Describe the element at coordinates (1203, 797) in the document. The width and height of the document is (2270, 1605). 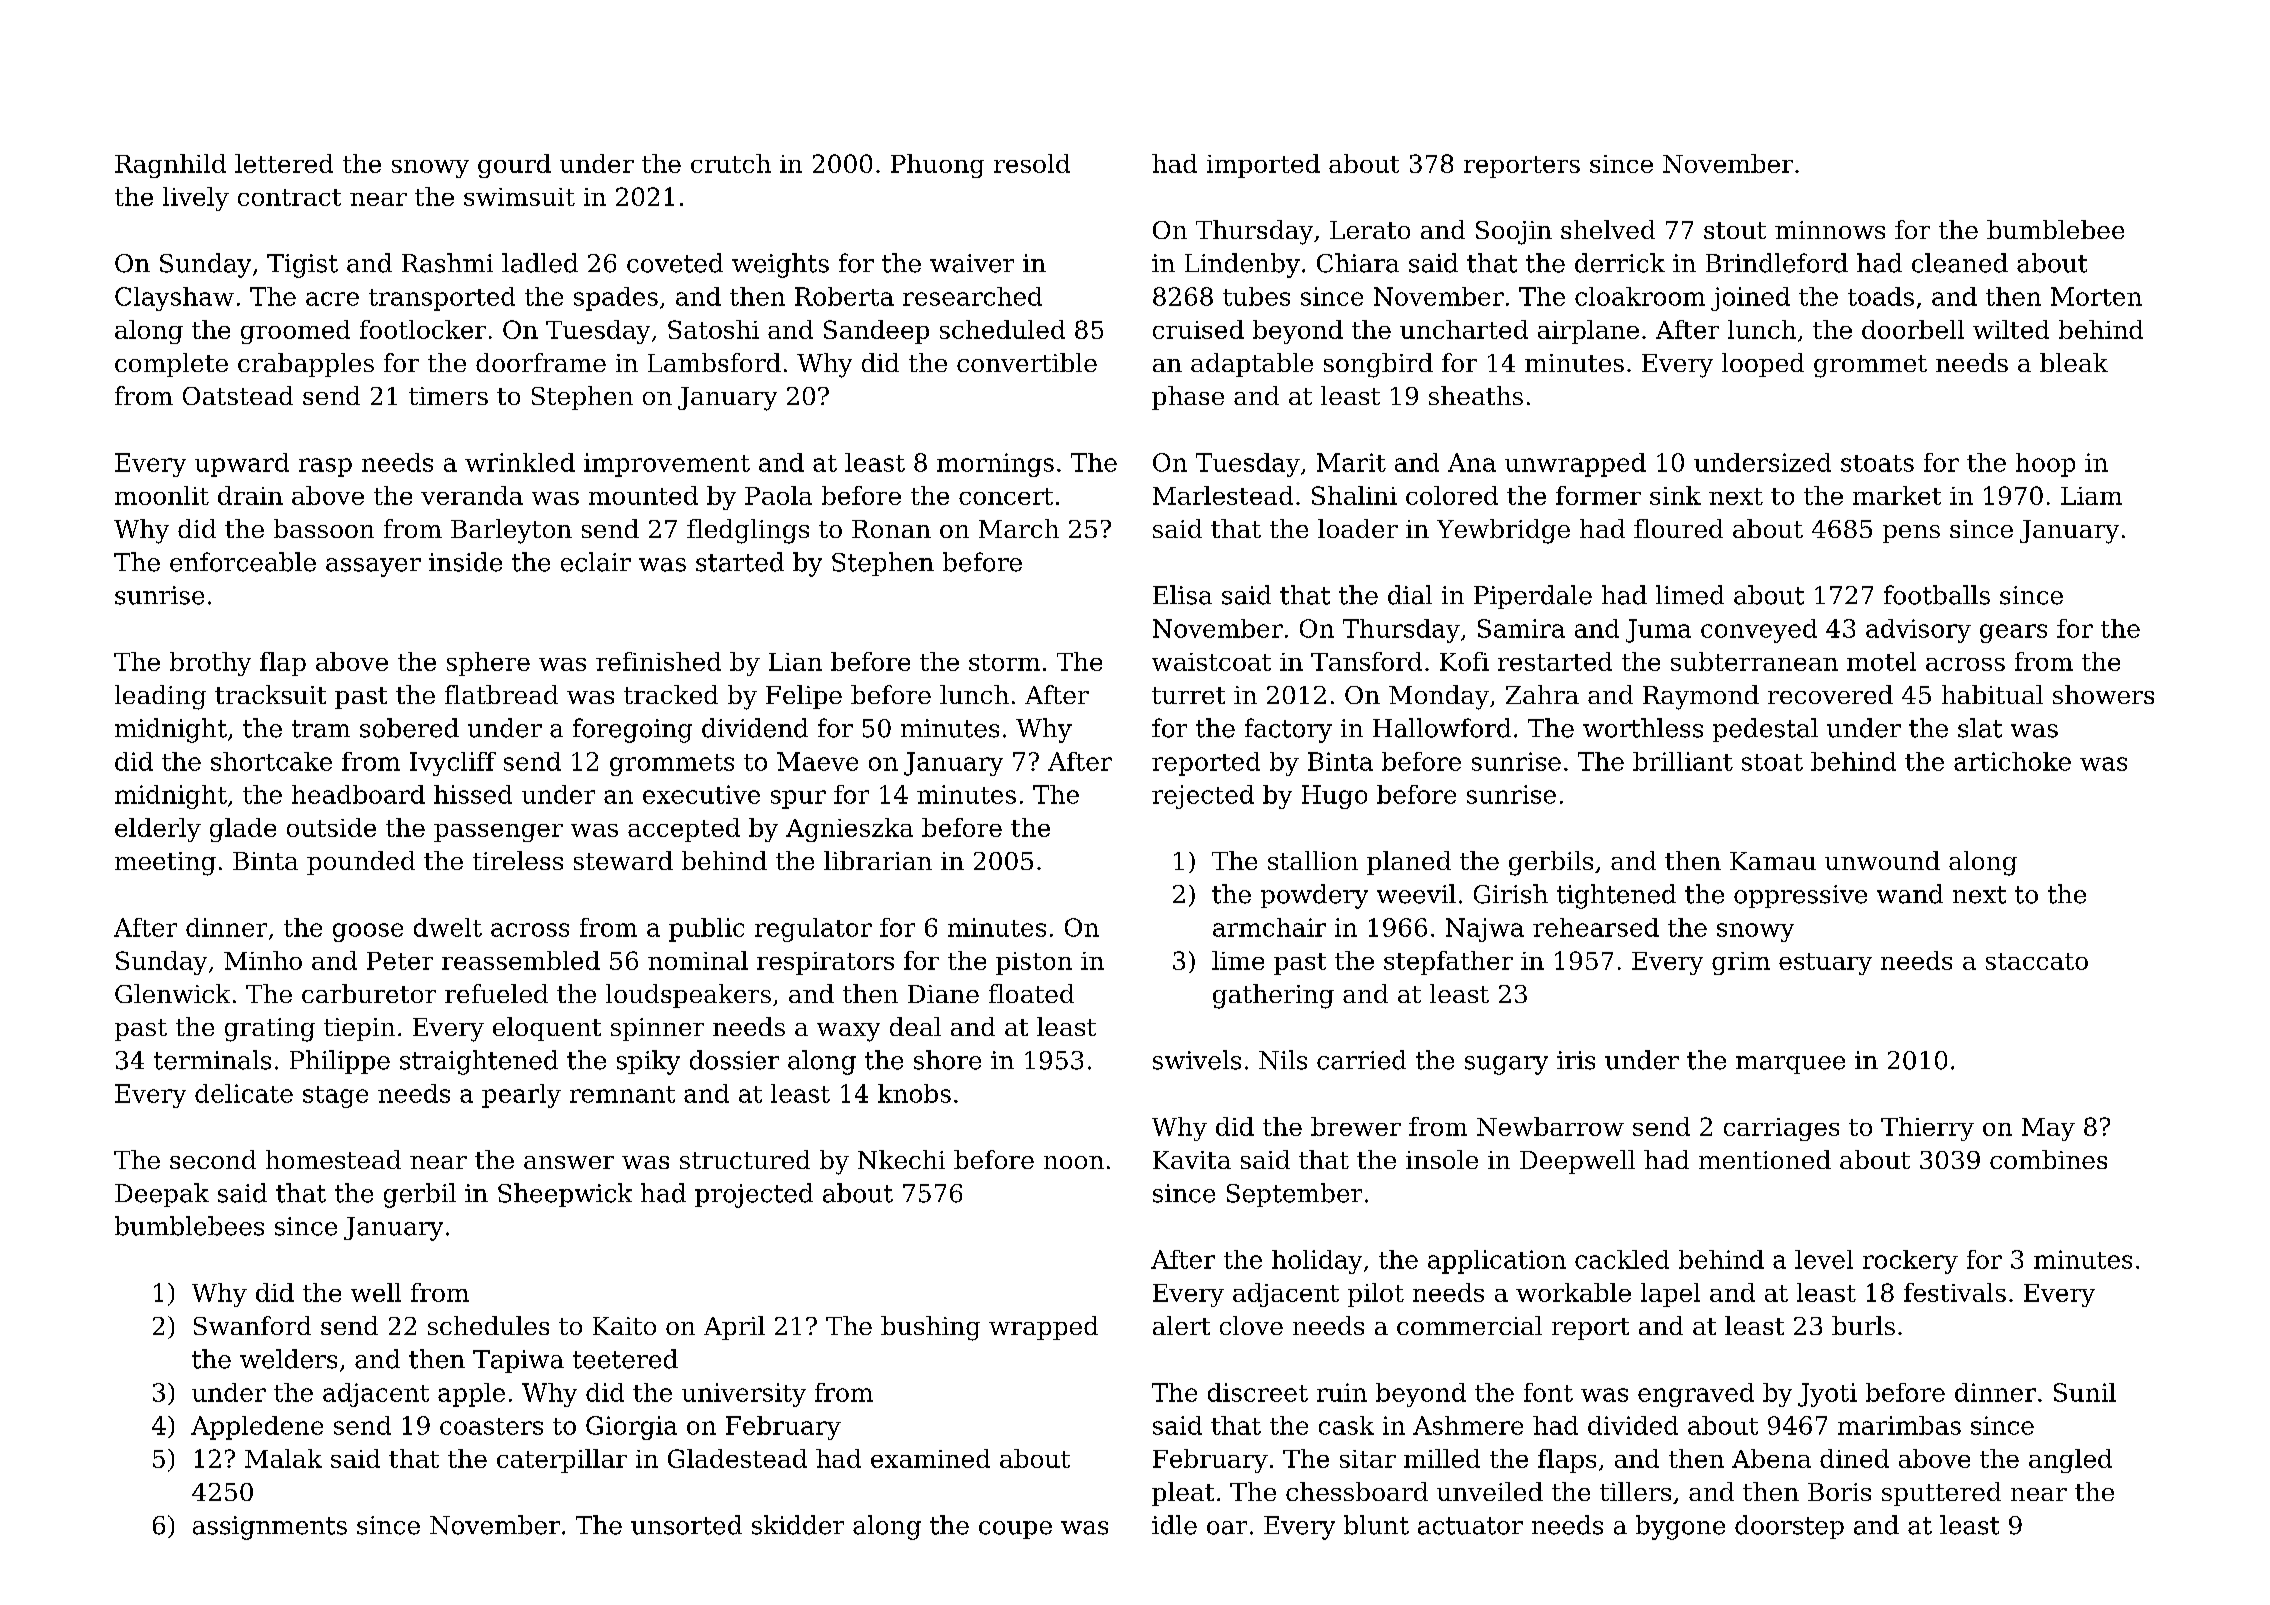
I see `rejected` at that location.
